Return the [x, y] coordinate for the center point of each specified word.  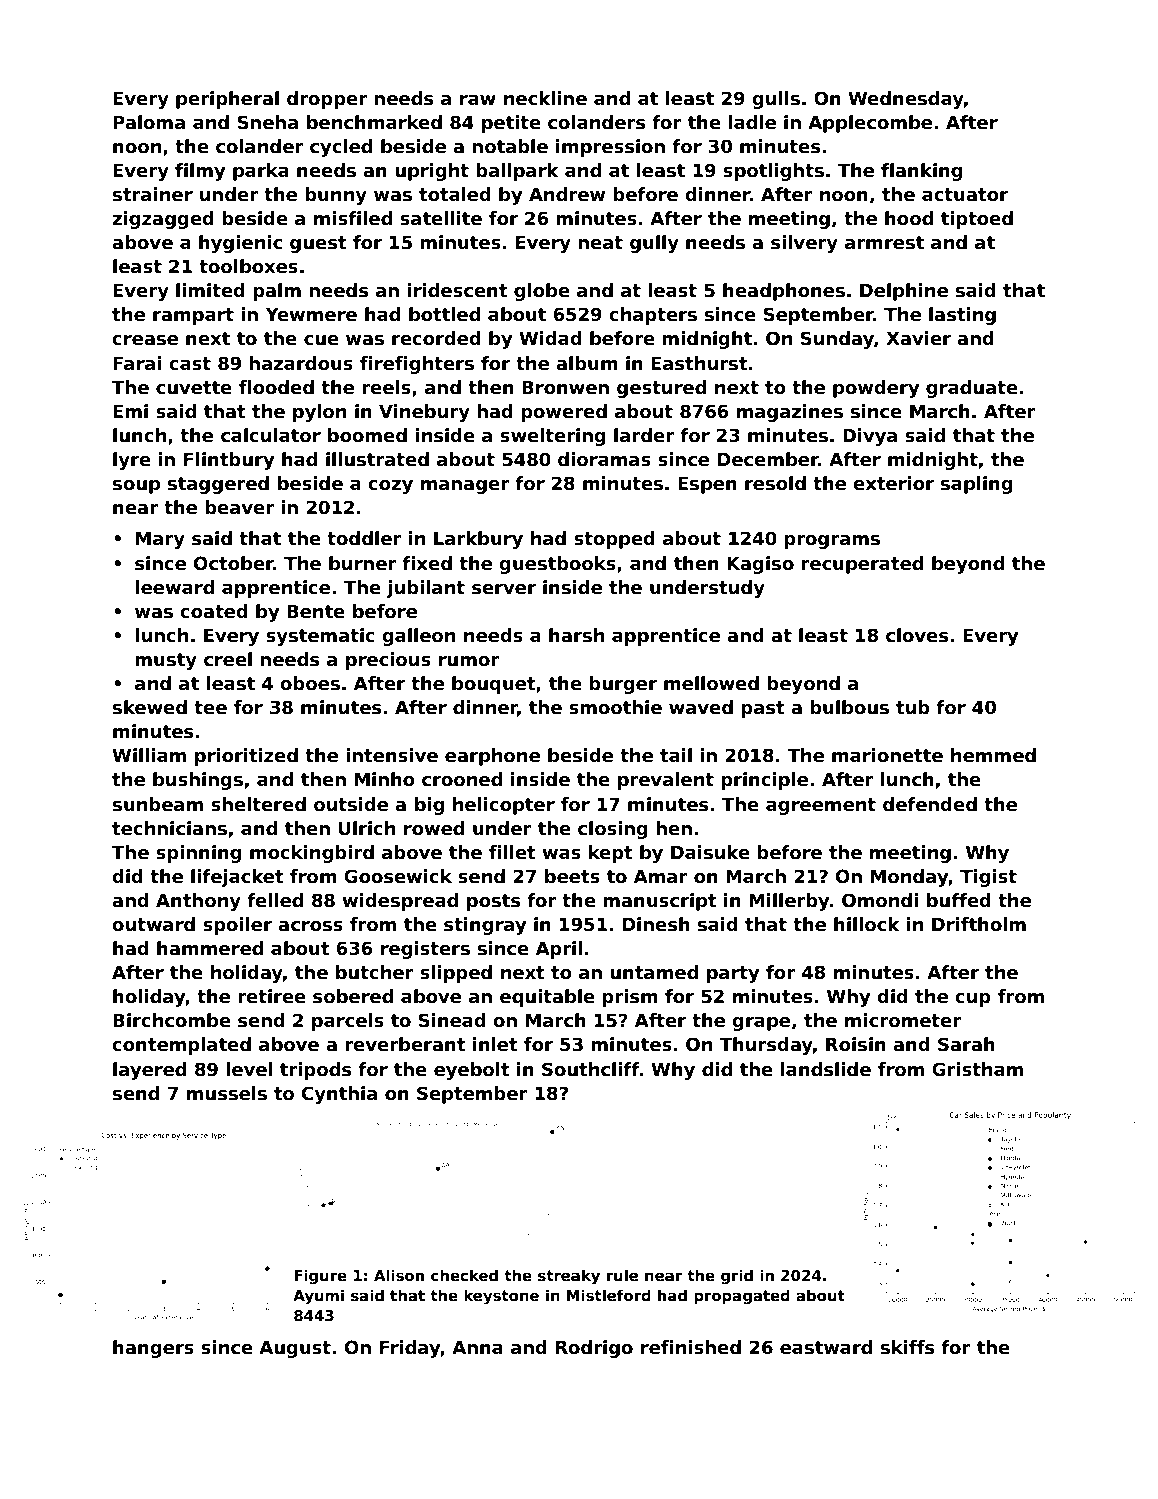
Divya [870, 437]
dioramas [604, 459]
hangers [153, 1349]
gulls [776, 100]
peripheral [227, 100]
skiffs [907, 1347]
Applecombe [870, 124]
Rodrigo [594, 1349]
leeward [174, 587]
